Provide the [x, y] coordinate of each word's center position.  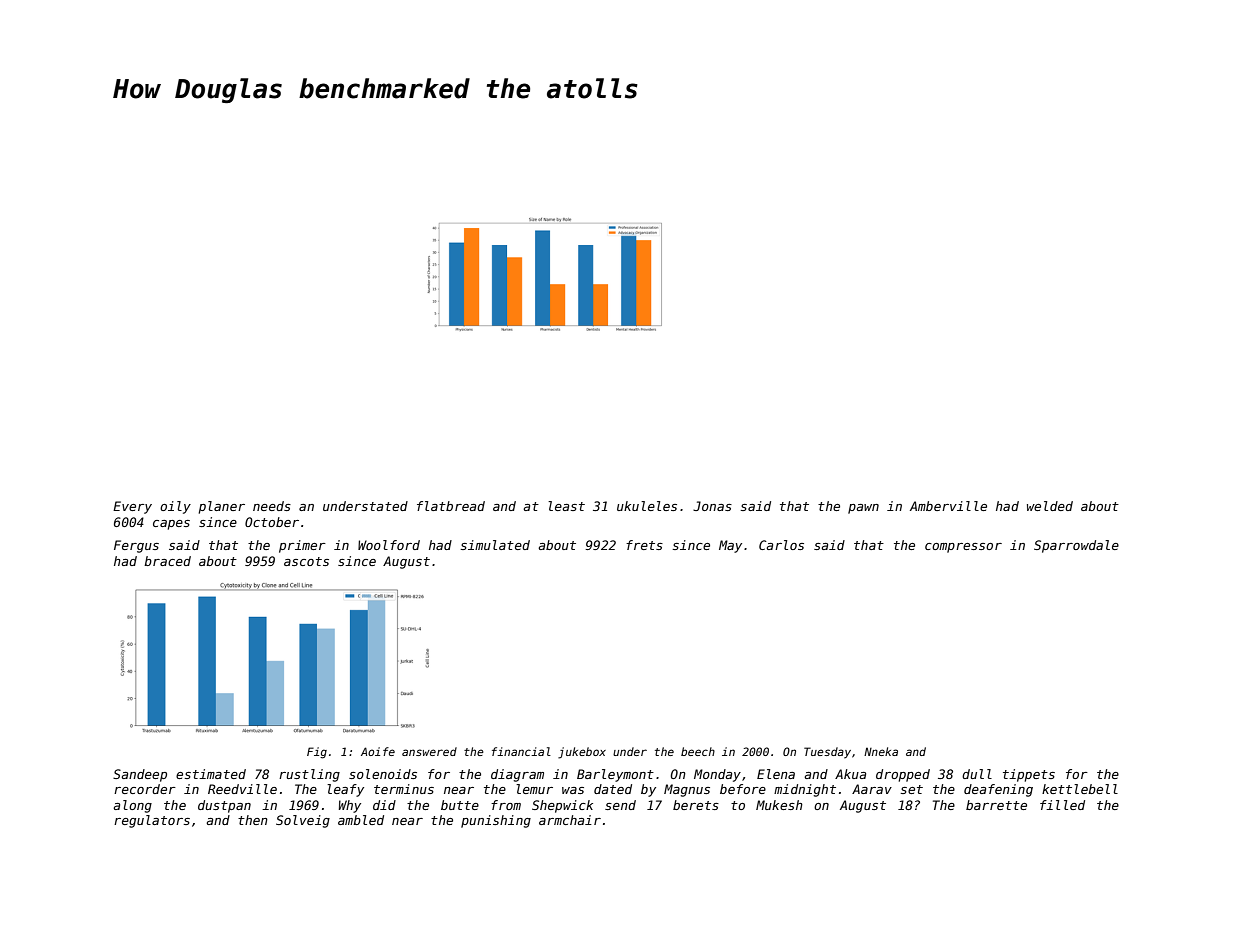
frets [644, 545]
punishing [496, 821]
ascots [306, 561]
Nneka [881, 751]
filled [1062, 805]
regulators [152, 821]
